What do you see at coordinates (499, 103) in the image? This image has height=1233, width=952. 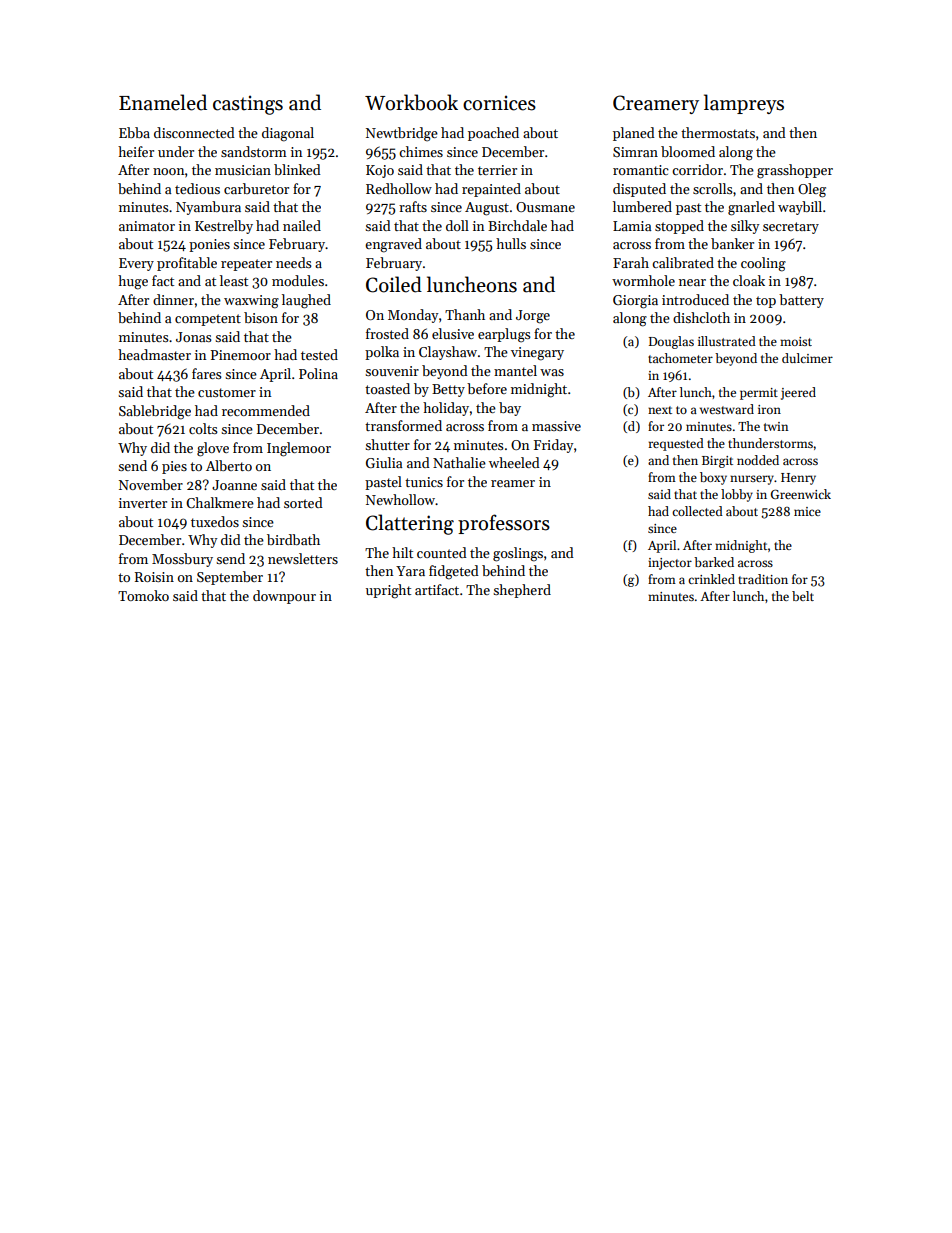 I see `cornices` at bounding box center [499, 103].
